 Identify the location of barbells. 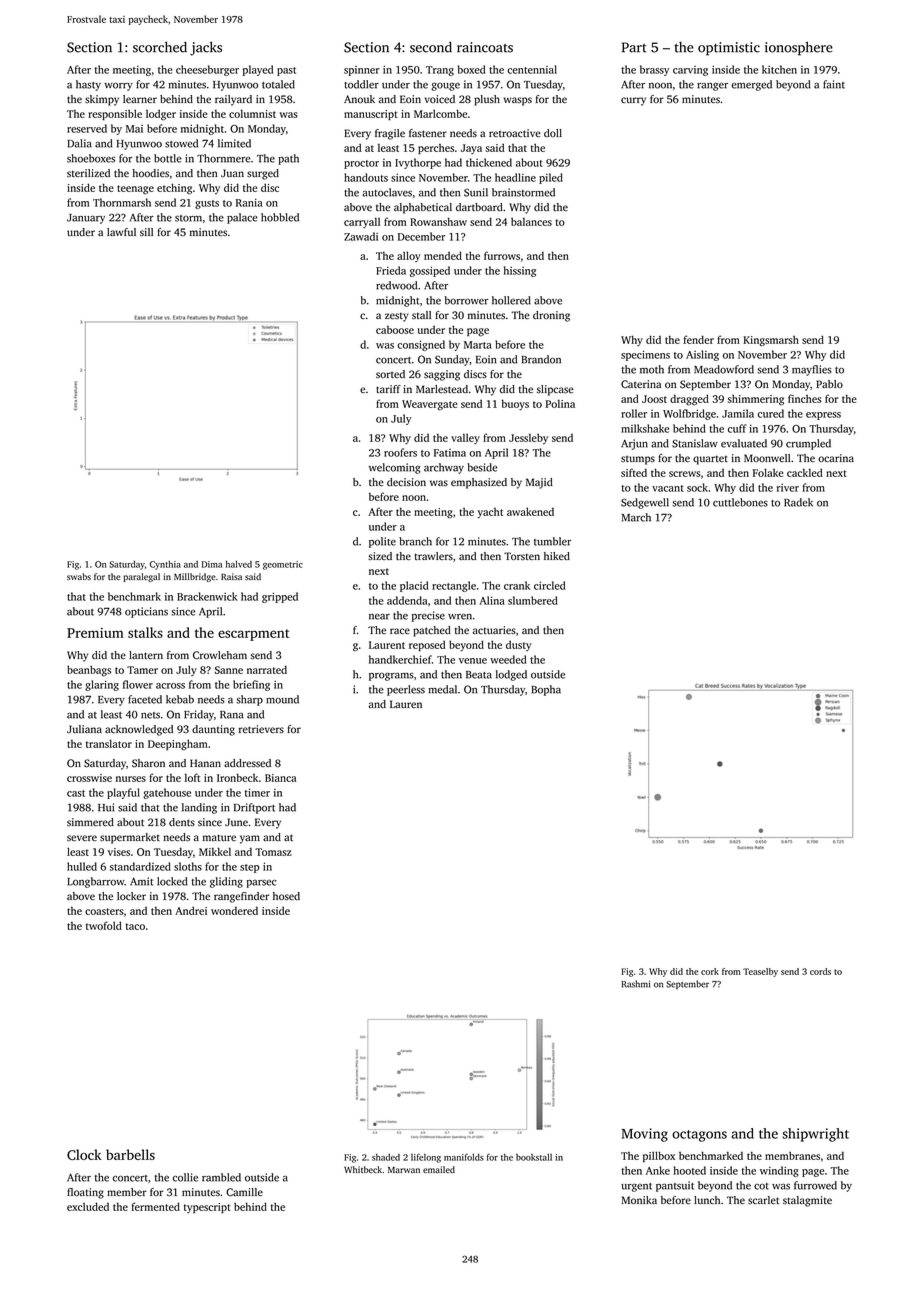
(130, 1154).
